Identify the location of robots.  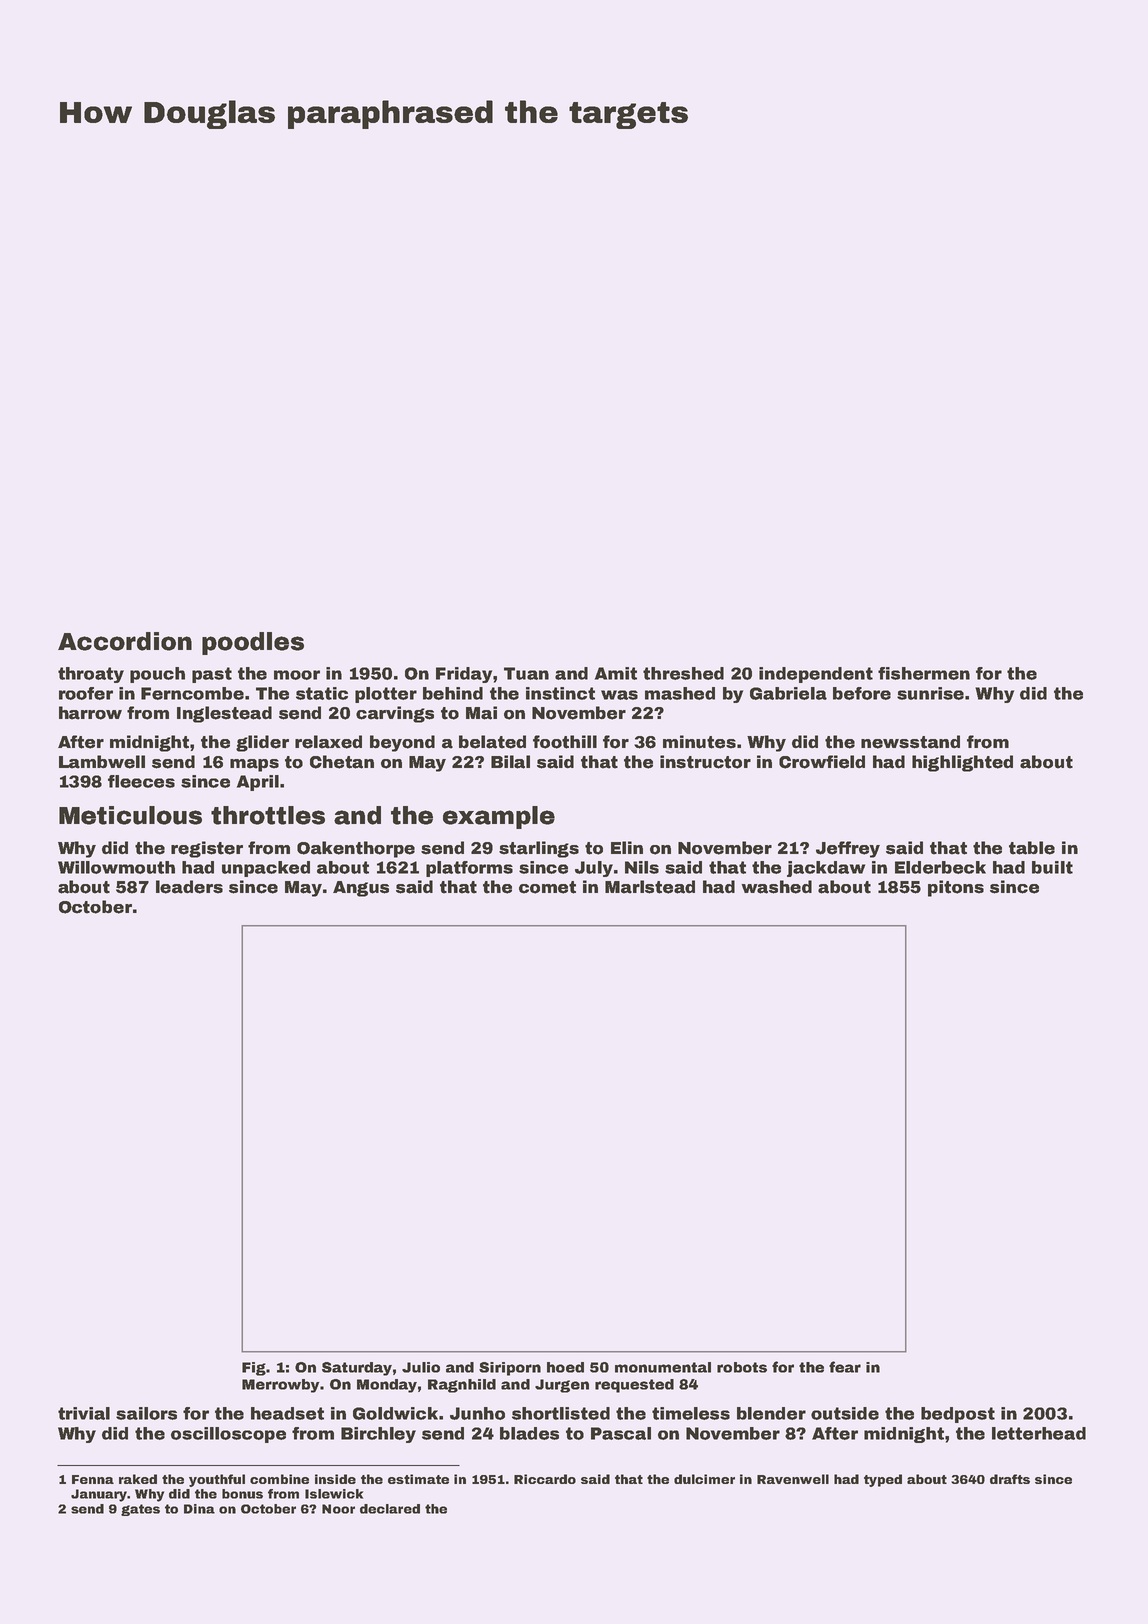
(742, 1367).
